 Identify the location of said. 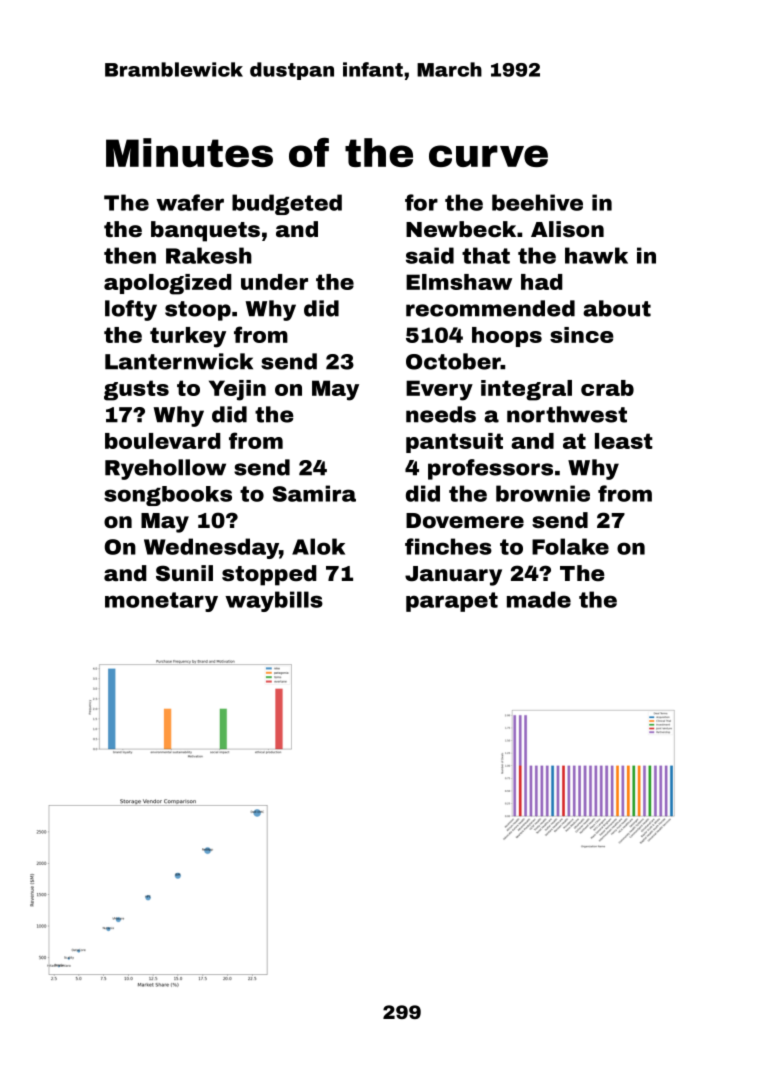
(430, 255).
